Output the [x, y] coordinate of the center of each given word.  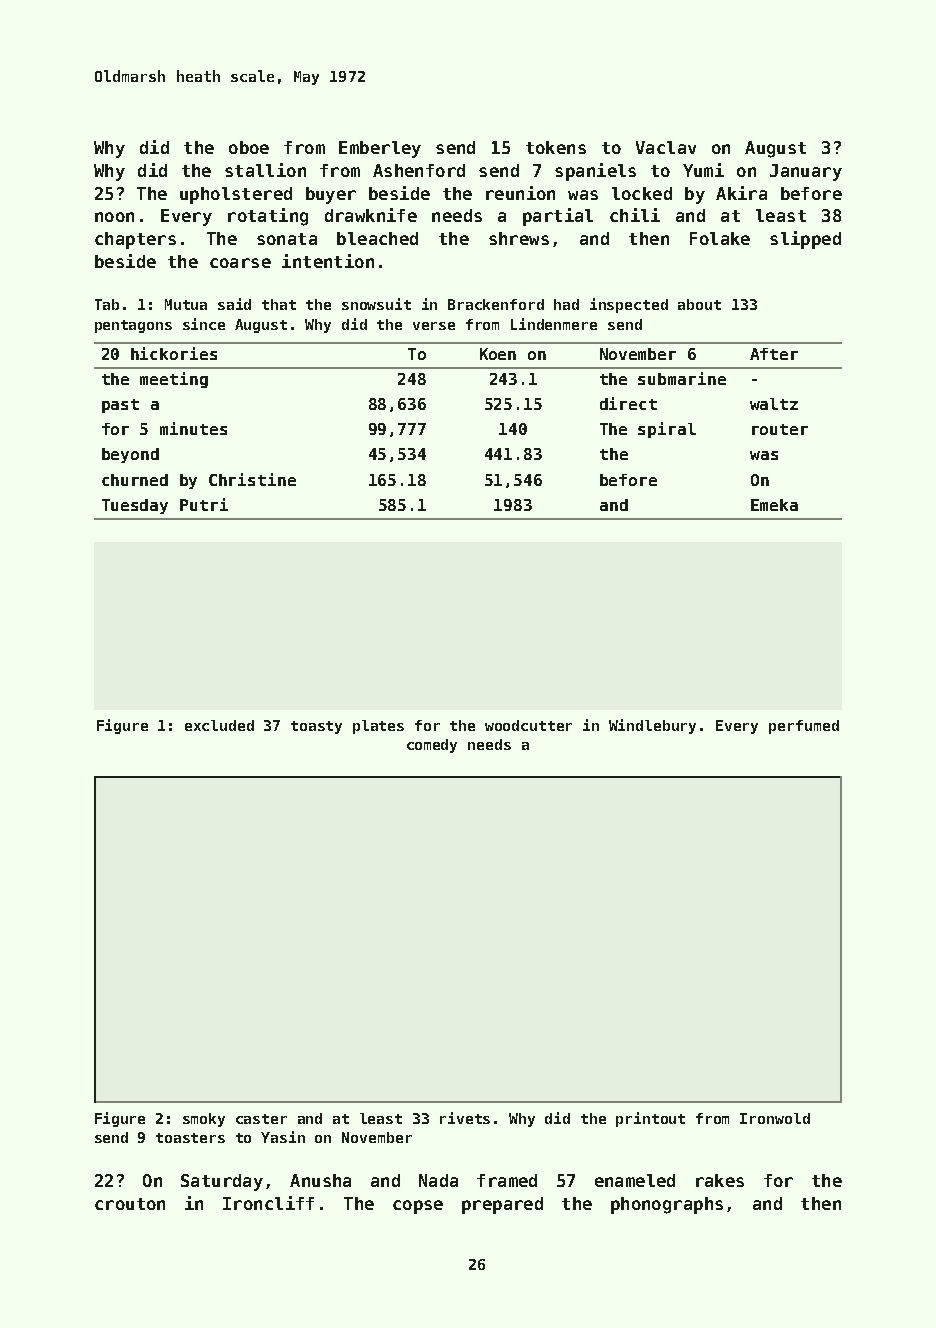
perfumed [804, 727]
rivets [465, 1118]
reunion [520, 193]
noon [114, 217]
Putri [204, 504]
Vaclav [666, 147]
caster [261, 1119]
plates [378, 727]
